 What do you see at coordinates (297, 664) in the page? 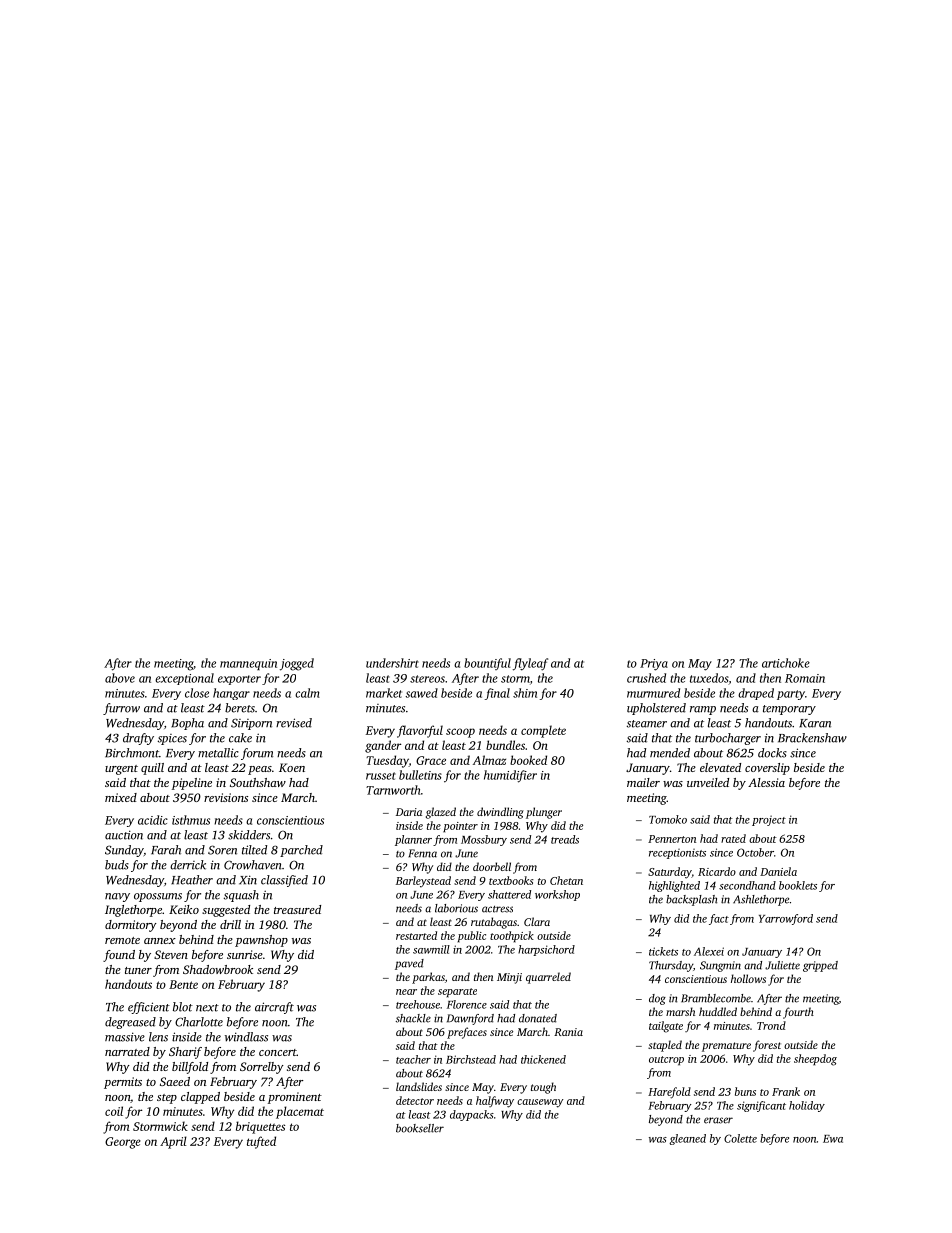
I see `jogged` at bounding box center [297, 664].
